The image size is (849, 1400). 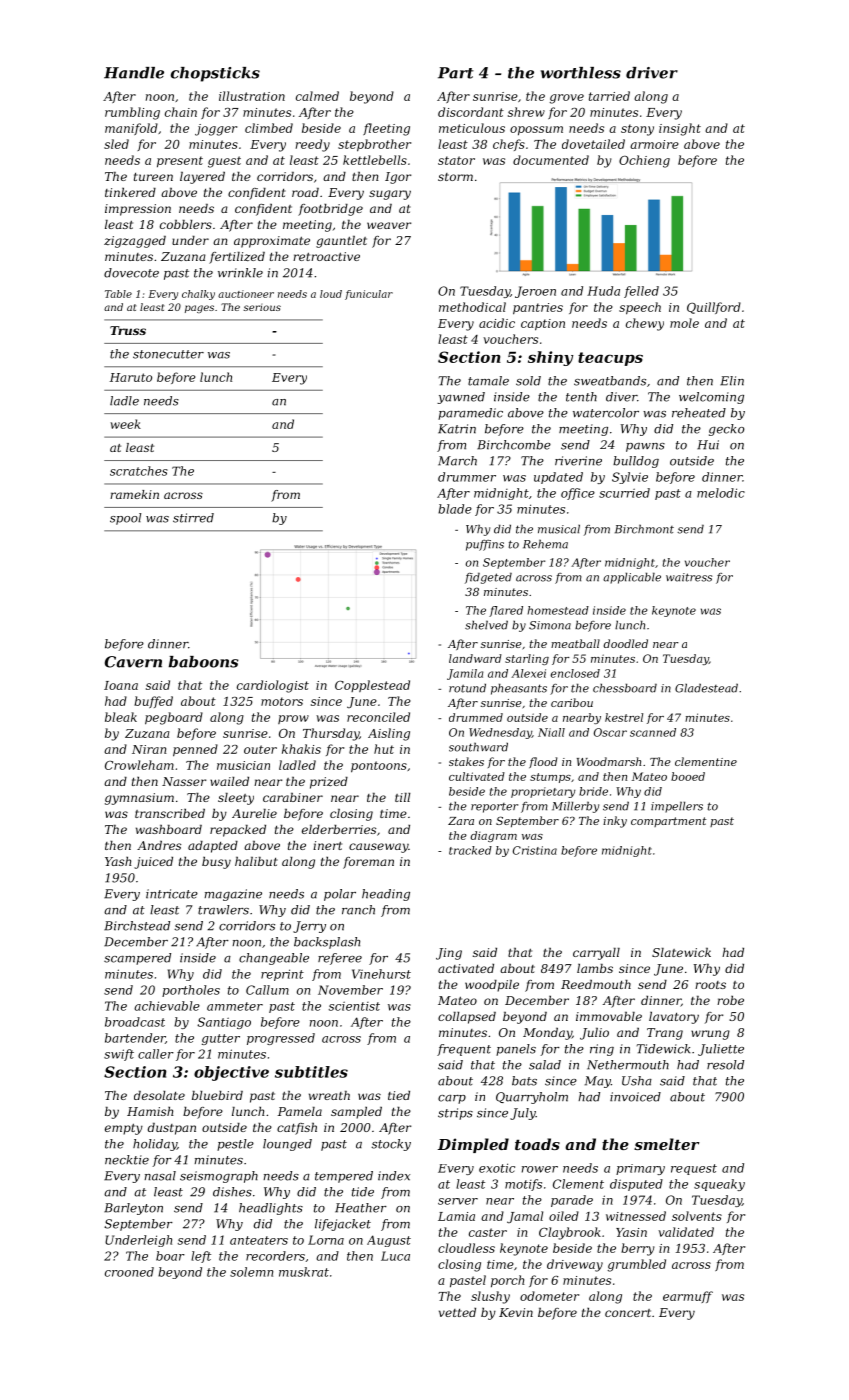 I want to click on scientist, so click(x=354, y=1006).
